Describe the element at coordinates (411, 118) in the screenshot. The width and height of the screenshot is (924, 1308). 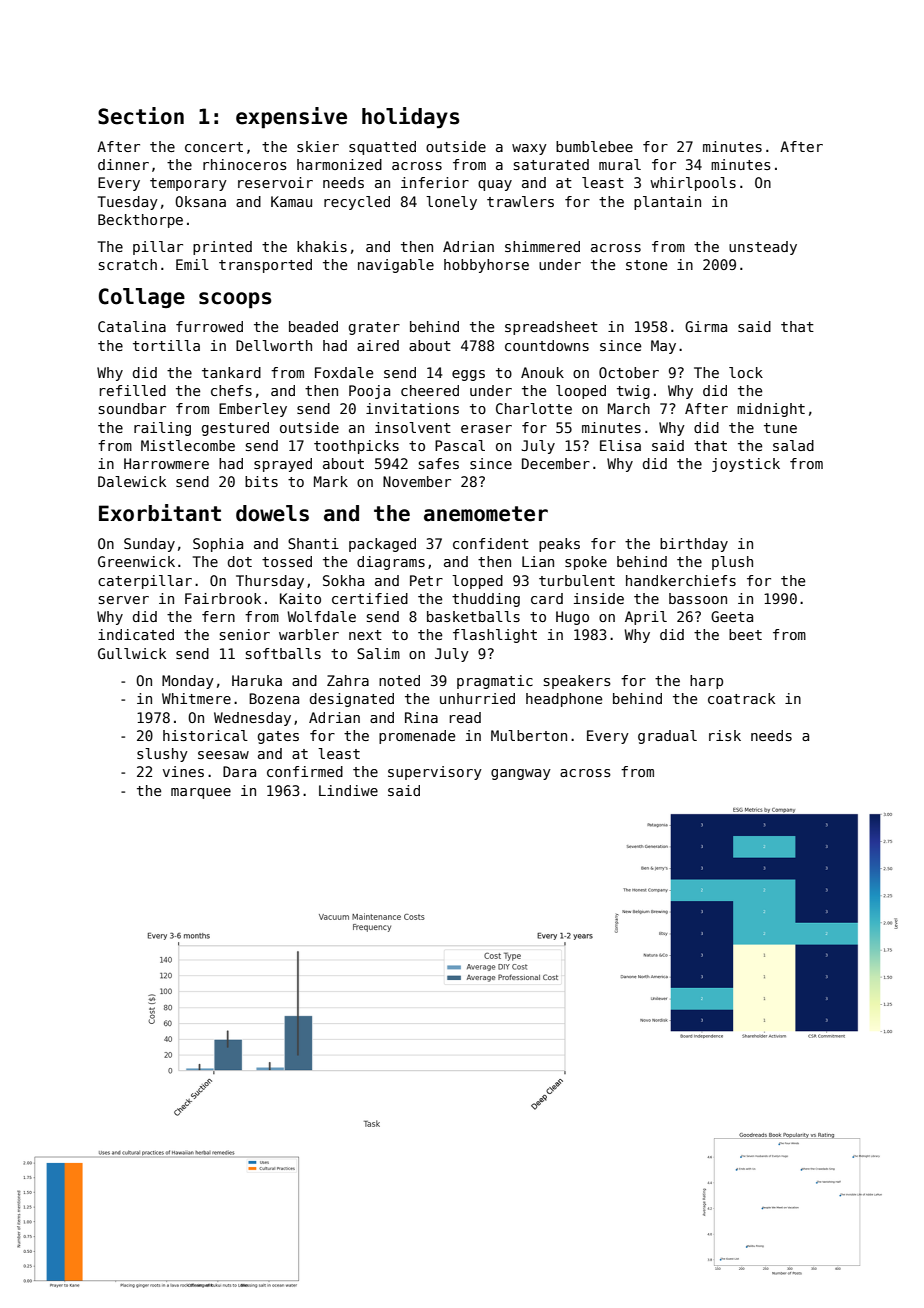
I see `holidays` at that location.
